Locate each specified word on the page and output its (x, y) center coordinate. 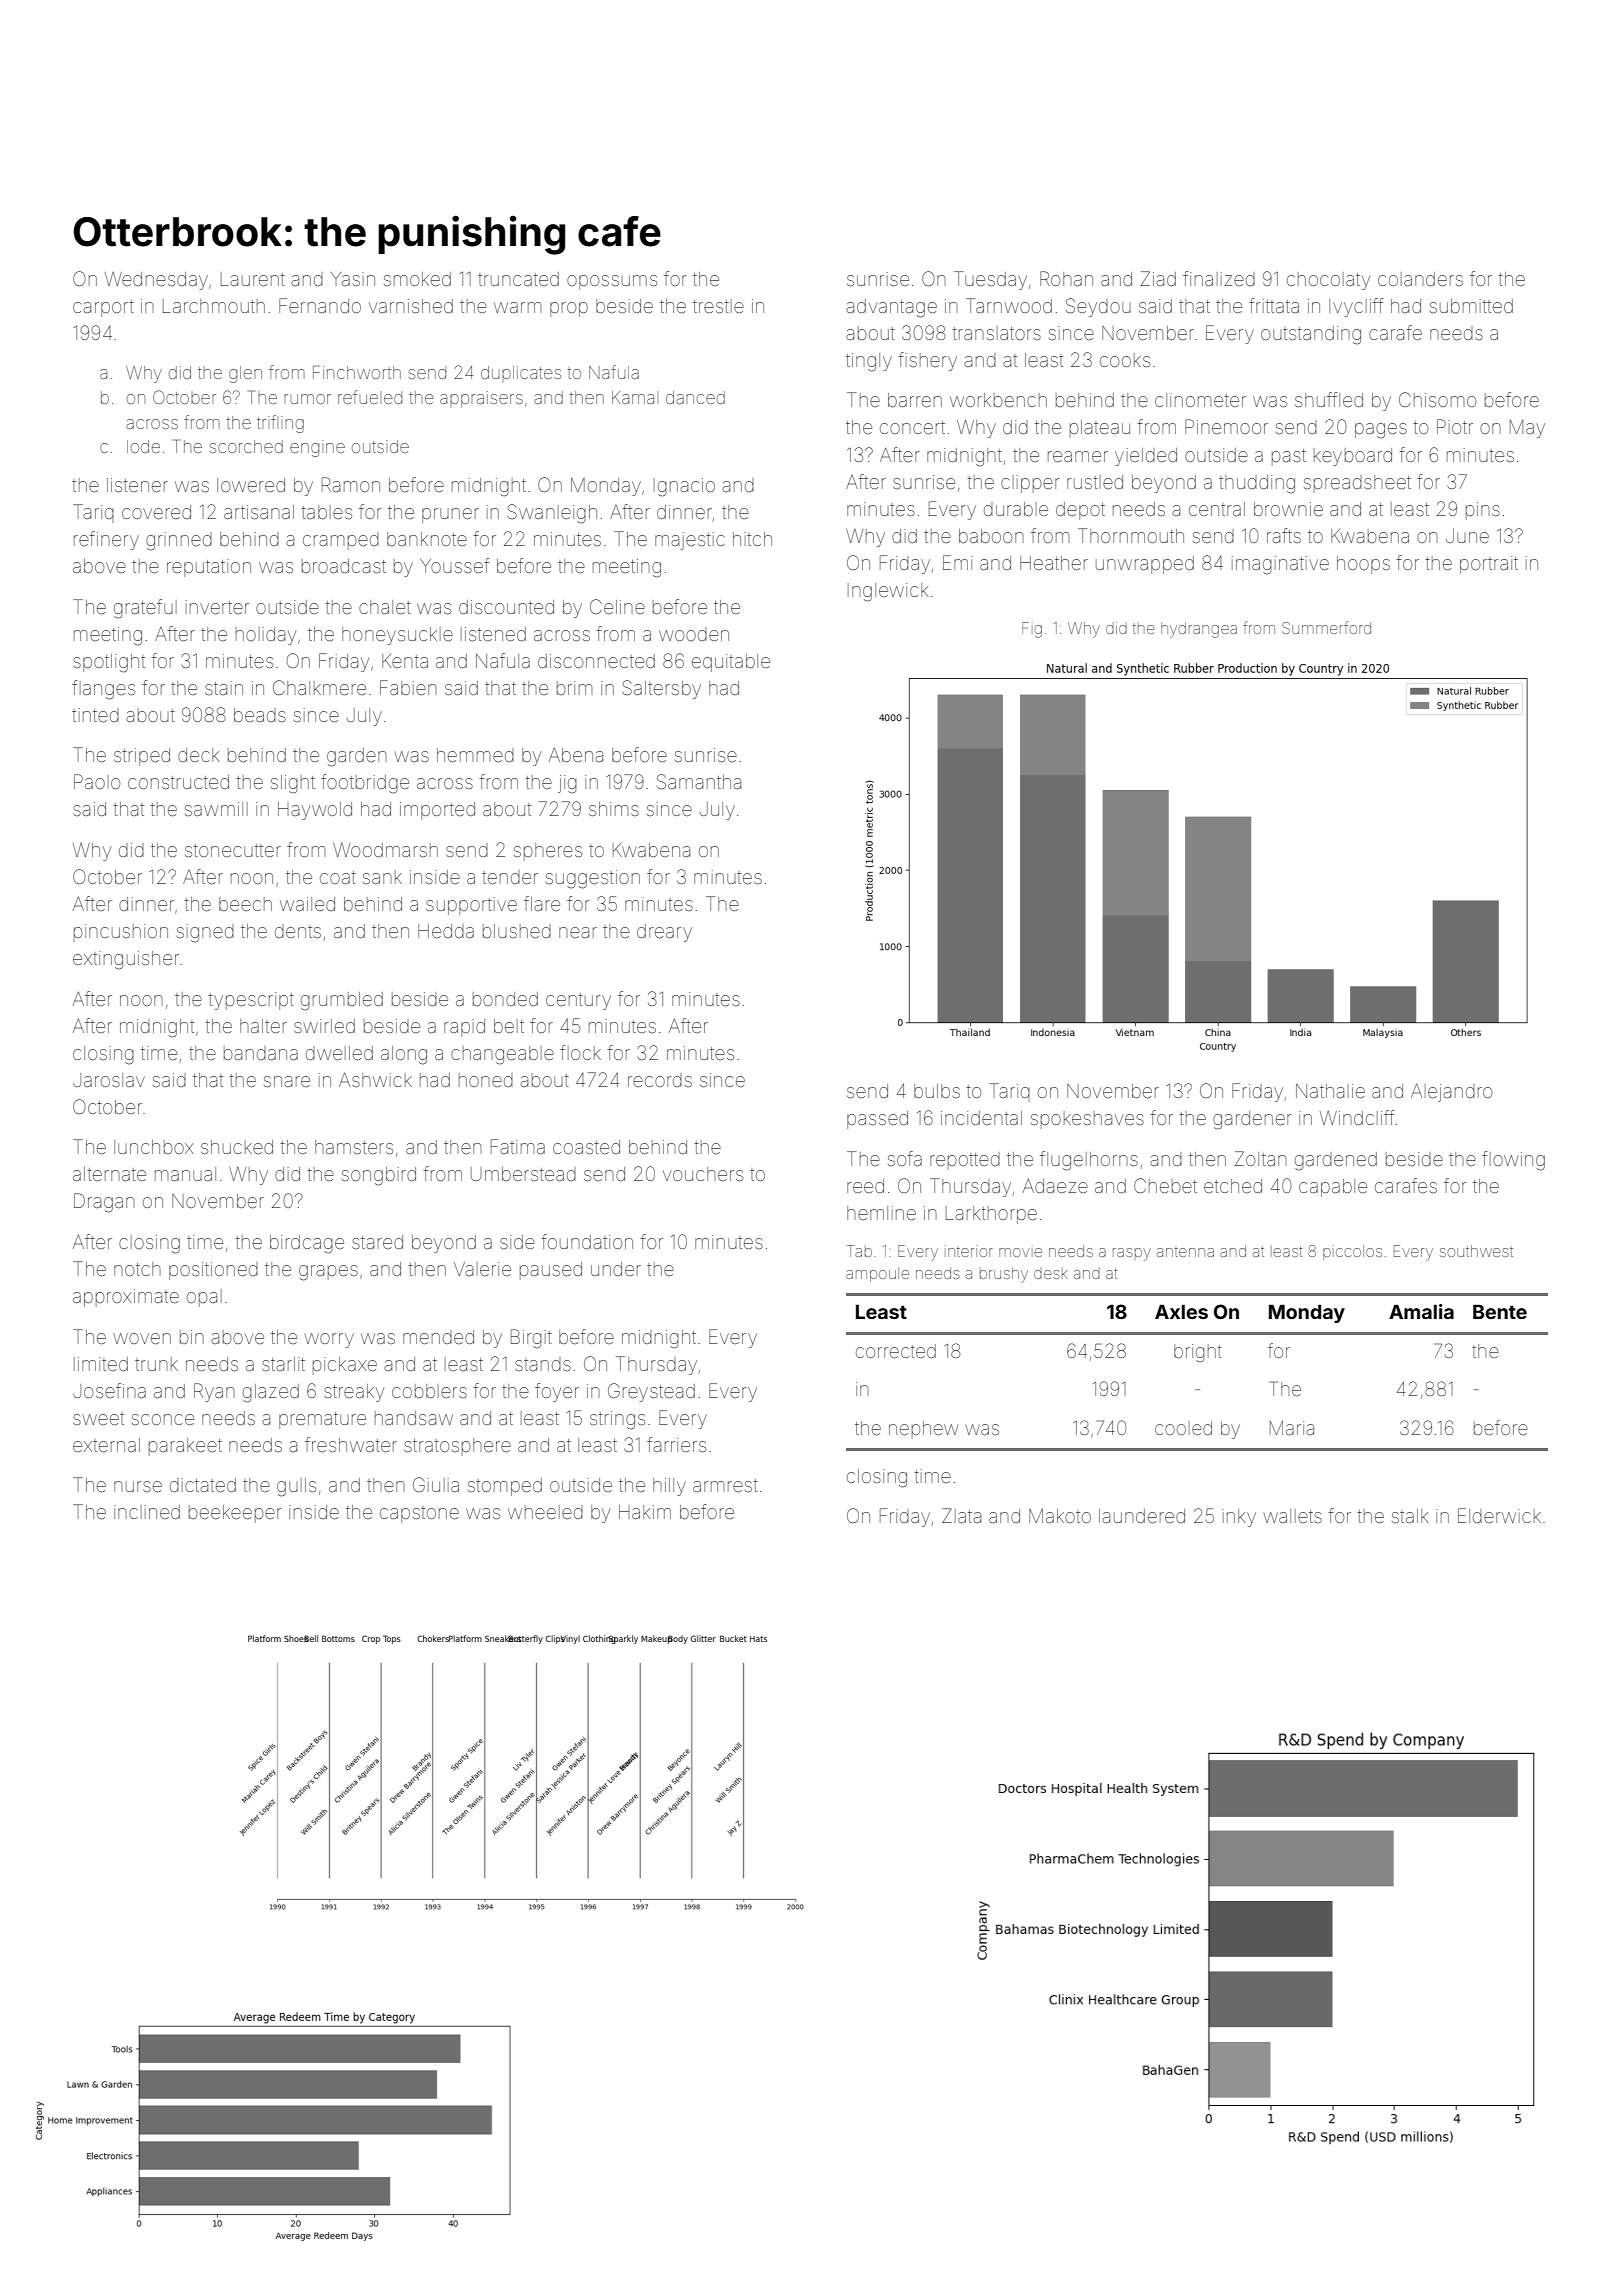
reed (865, 1186)
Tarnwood (1009, 305)
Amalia (1421, 1311)
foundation (587, 1241)
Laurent (253, 279)
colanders (1420, 279)
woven (142, 1338)
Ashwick (375, 1079)
